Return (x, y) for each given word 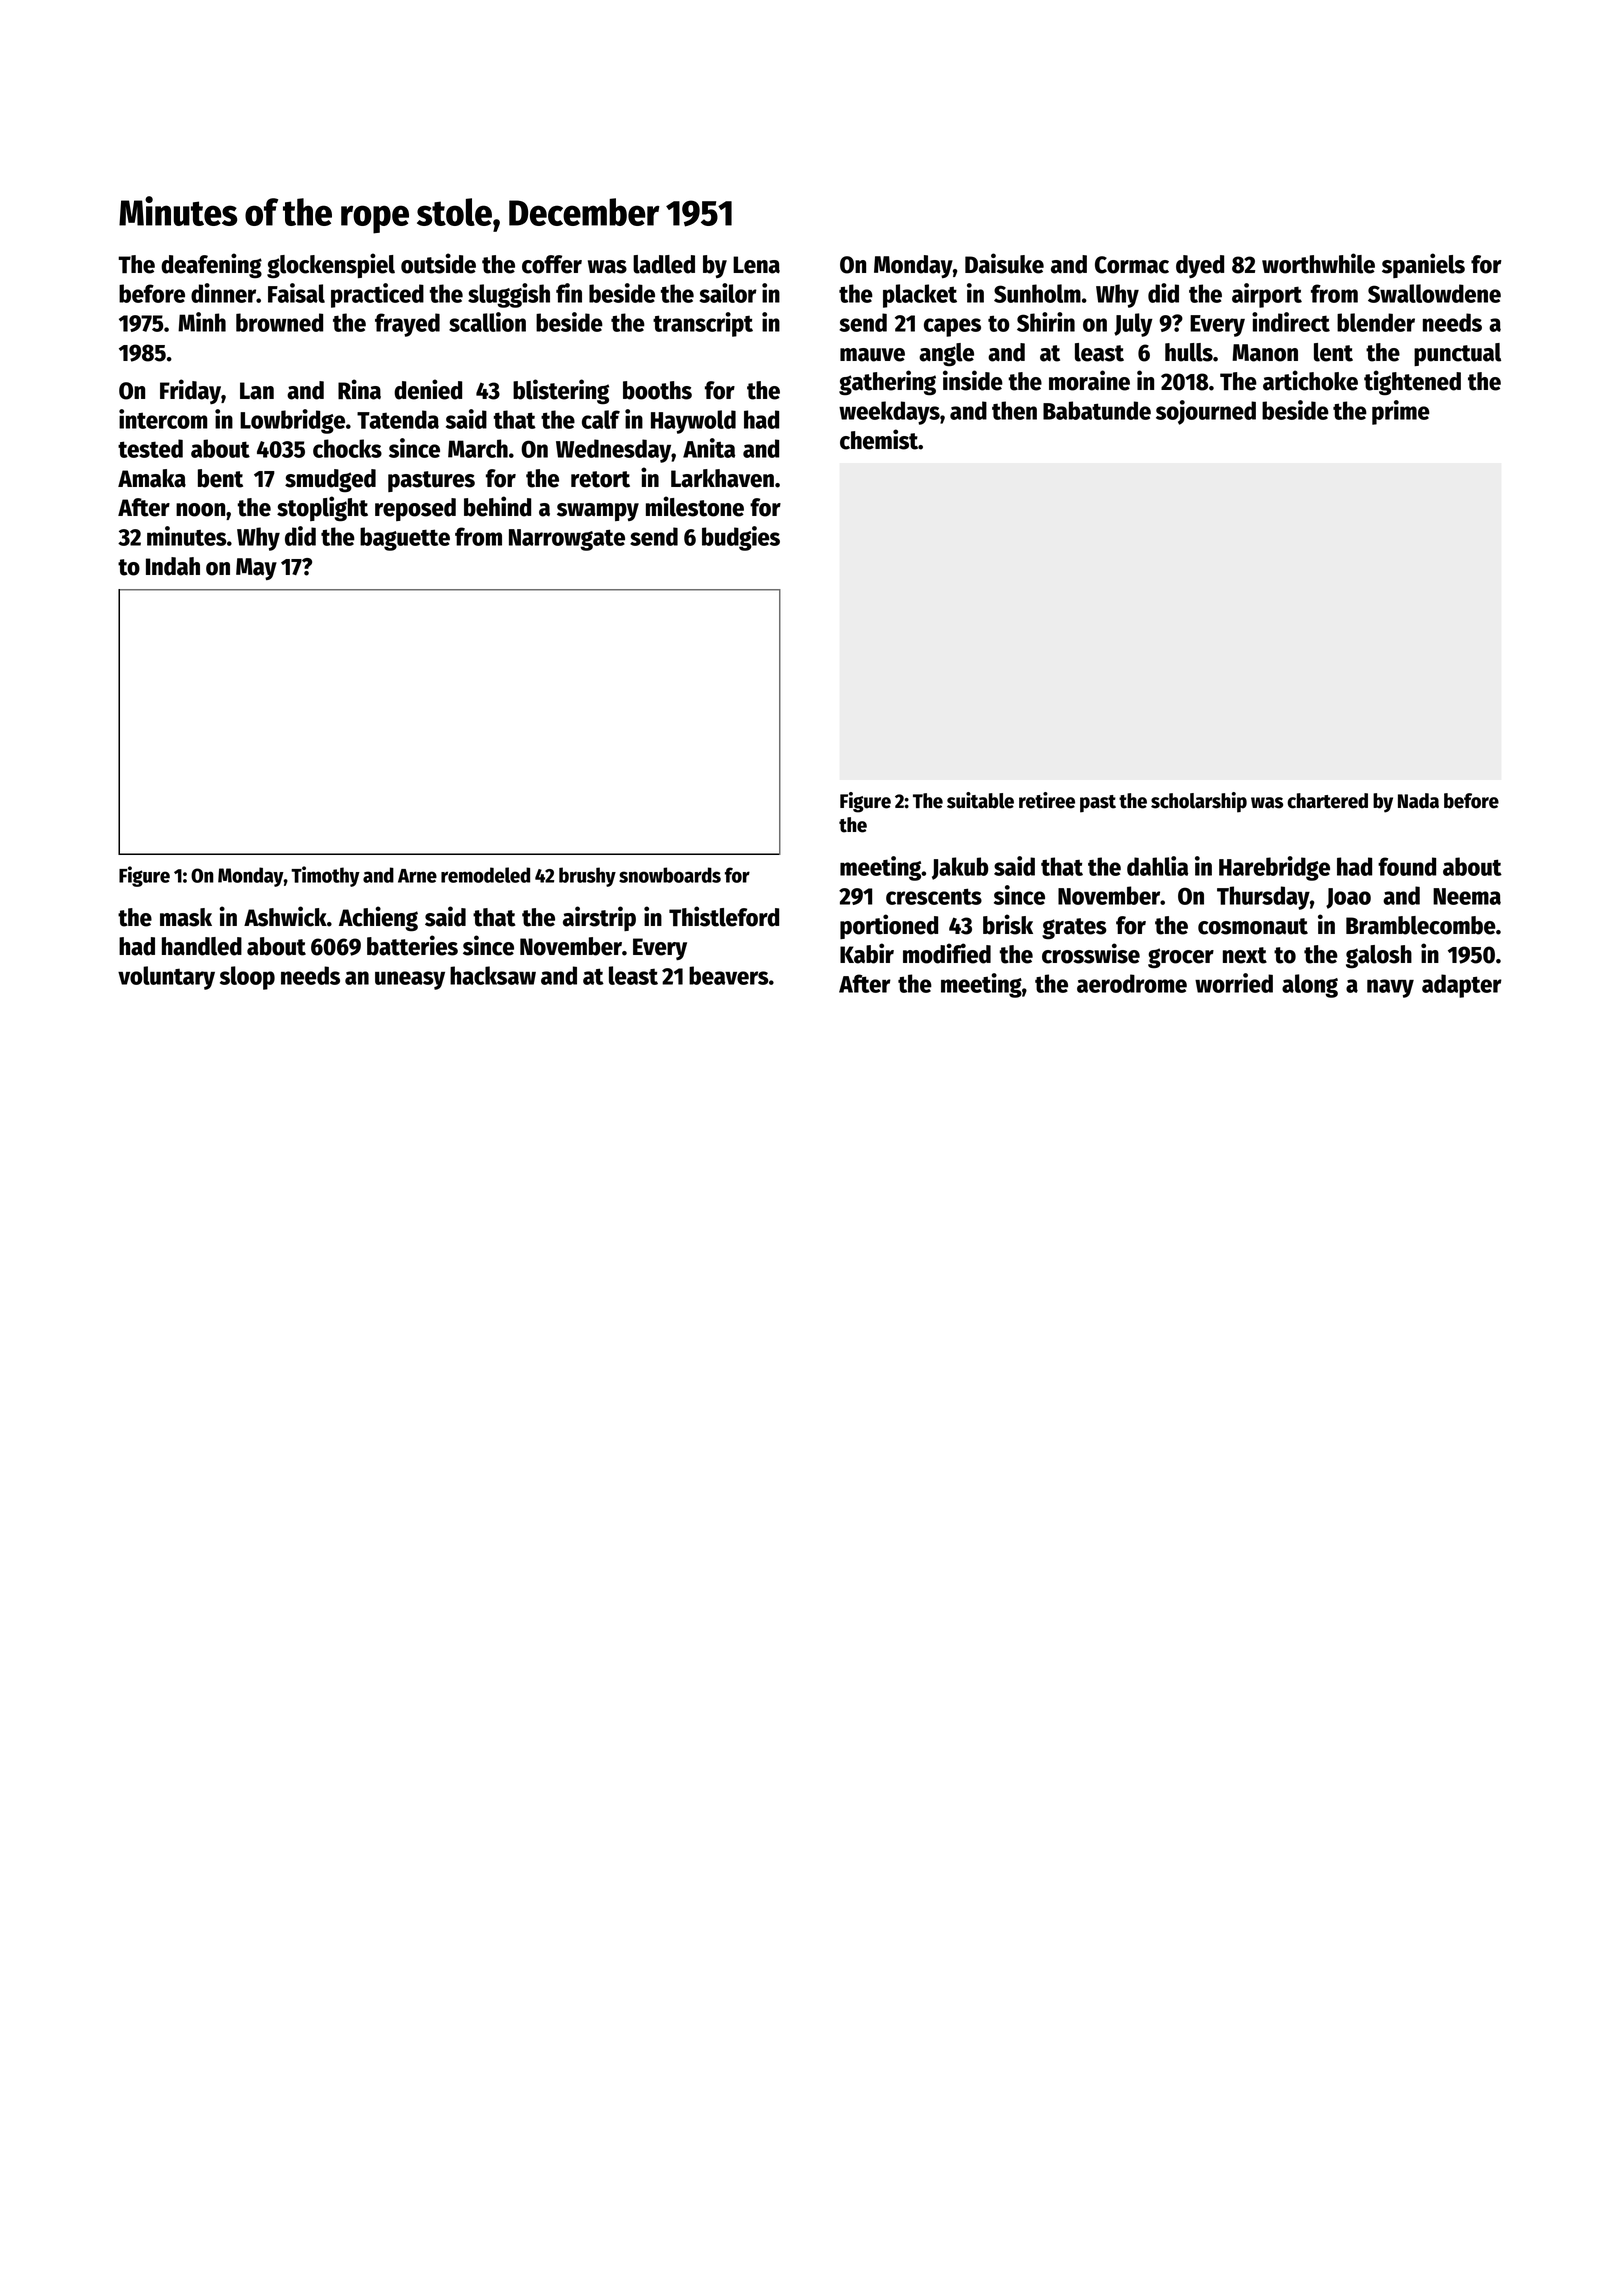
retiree (1047, 800)
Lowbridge (292, 421)
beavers (729, 975)
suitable (980, 800)
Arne (417, 876)
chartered (1327, 801)
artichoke (1310, 380)
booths (657, 390)
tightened (1412, 383)
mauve (872, 355)
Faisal (296, 293)
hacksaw (493, 975)
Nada (1418, 801)
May (256, 569)
